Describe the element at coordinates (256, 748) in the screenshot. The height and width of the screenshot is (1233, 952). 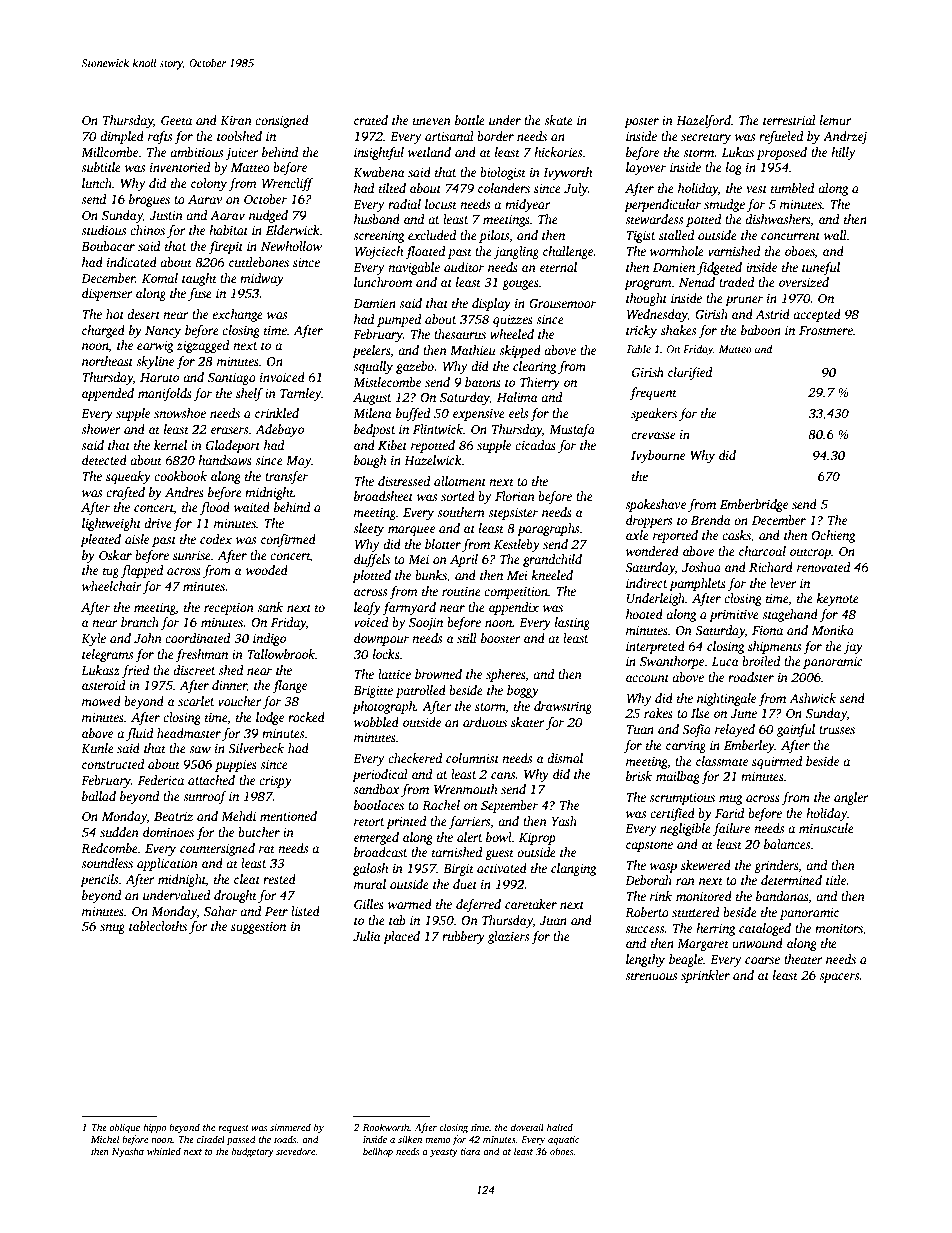
I see `Silverbeck` at that location.
